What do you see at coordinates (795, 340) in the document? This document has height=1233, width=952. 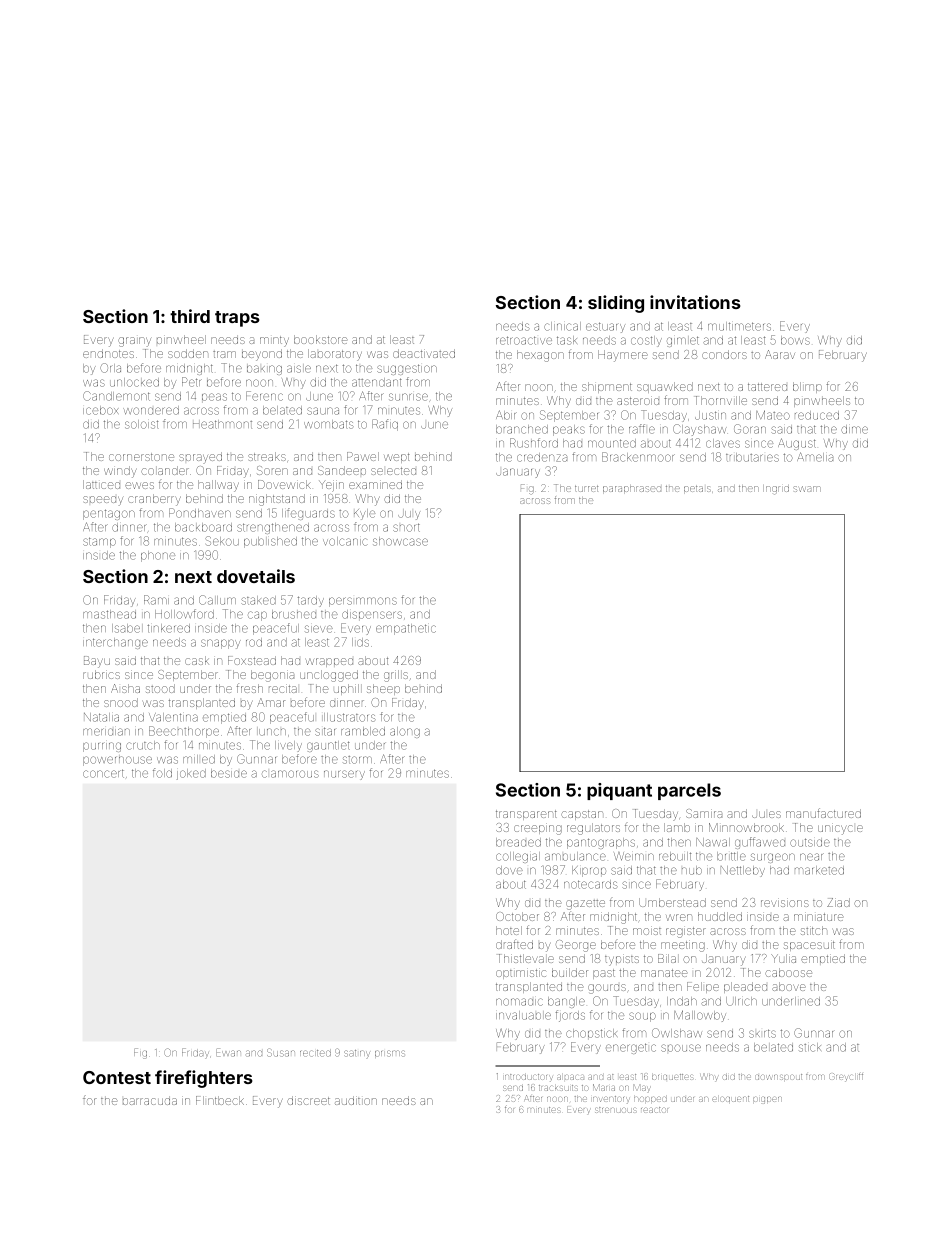 I see `bows` at bounding box center [795, 340].
